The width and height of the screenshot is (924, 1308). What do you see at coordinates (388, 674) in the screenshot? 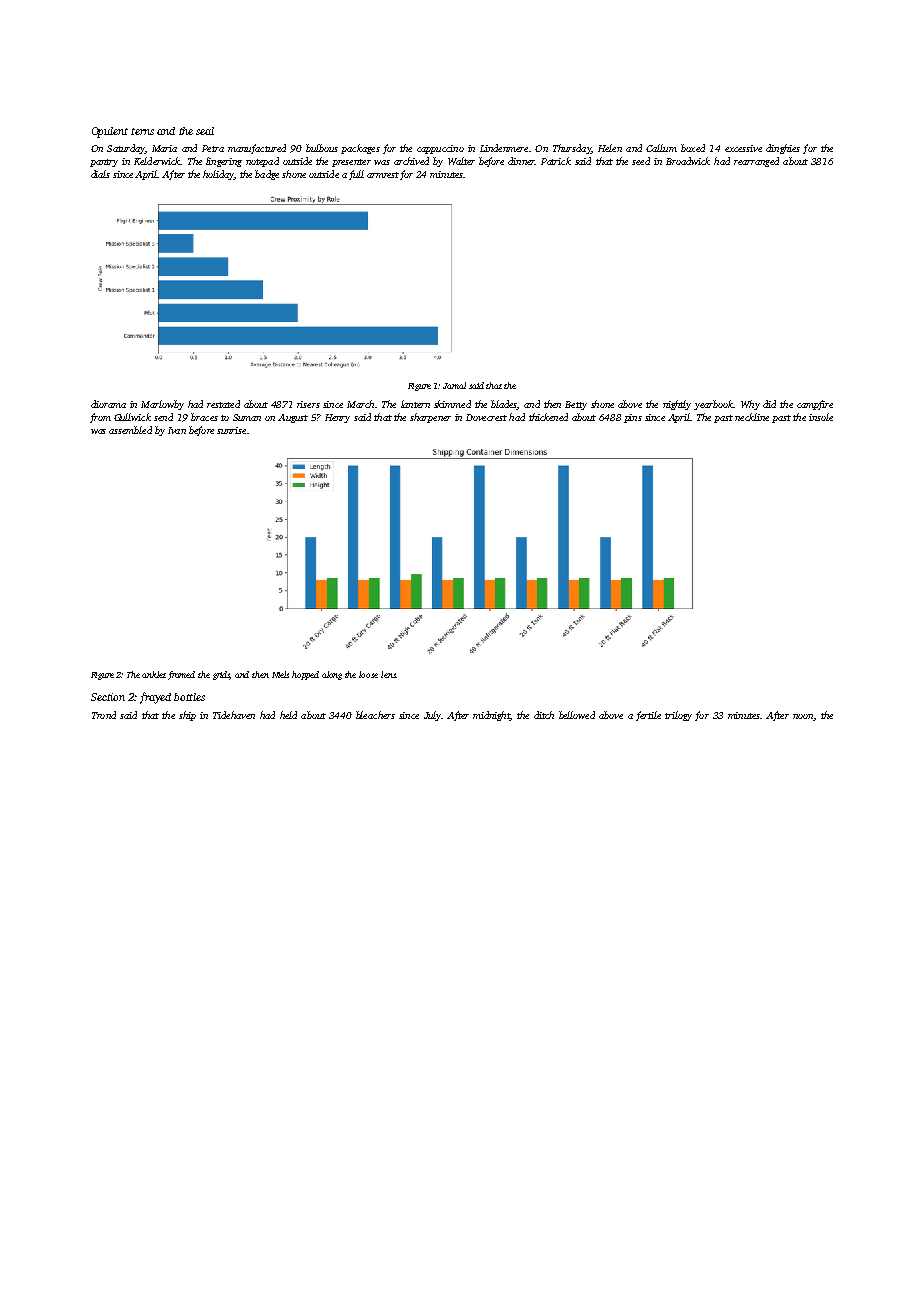
I see `lens` at bounding box center [388, 674].
